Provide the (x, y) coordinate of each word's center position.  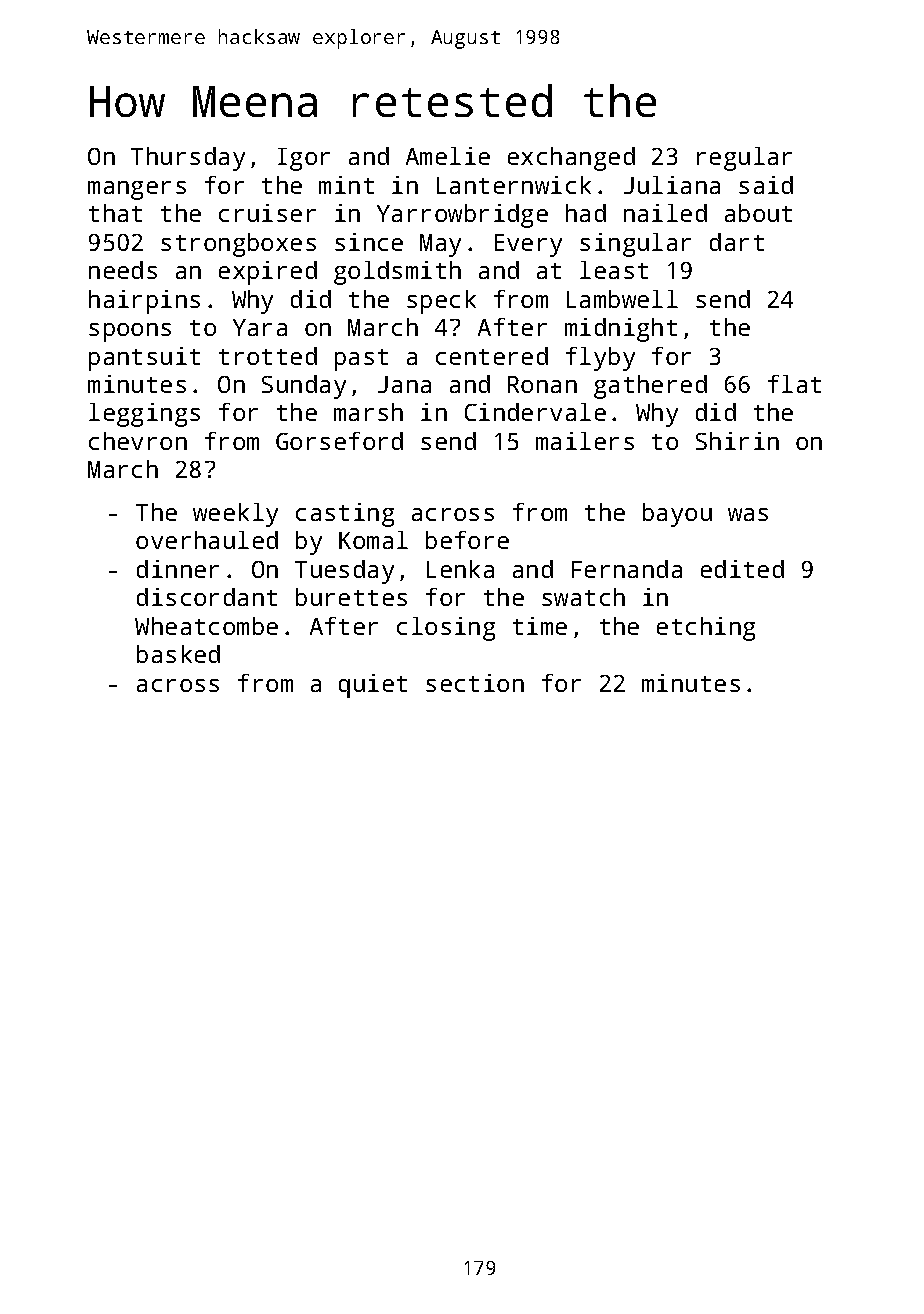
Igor (304, 159)
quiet (373, 686)
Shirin (737, 441)
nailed (665, 213)
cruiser (267, 213)
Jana (404, 384)
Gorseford (339, 441)
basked (178, 654)
